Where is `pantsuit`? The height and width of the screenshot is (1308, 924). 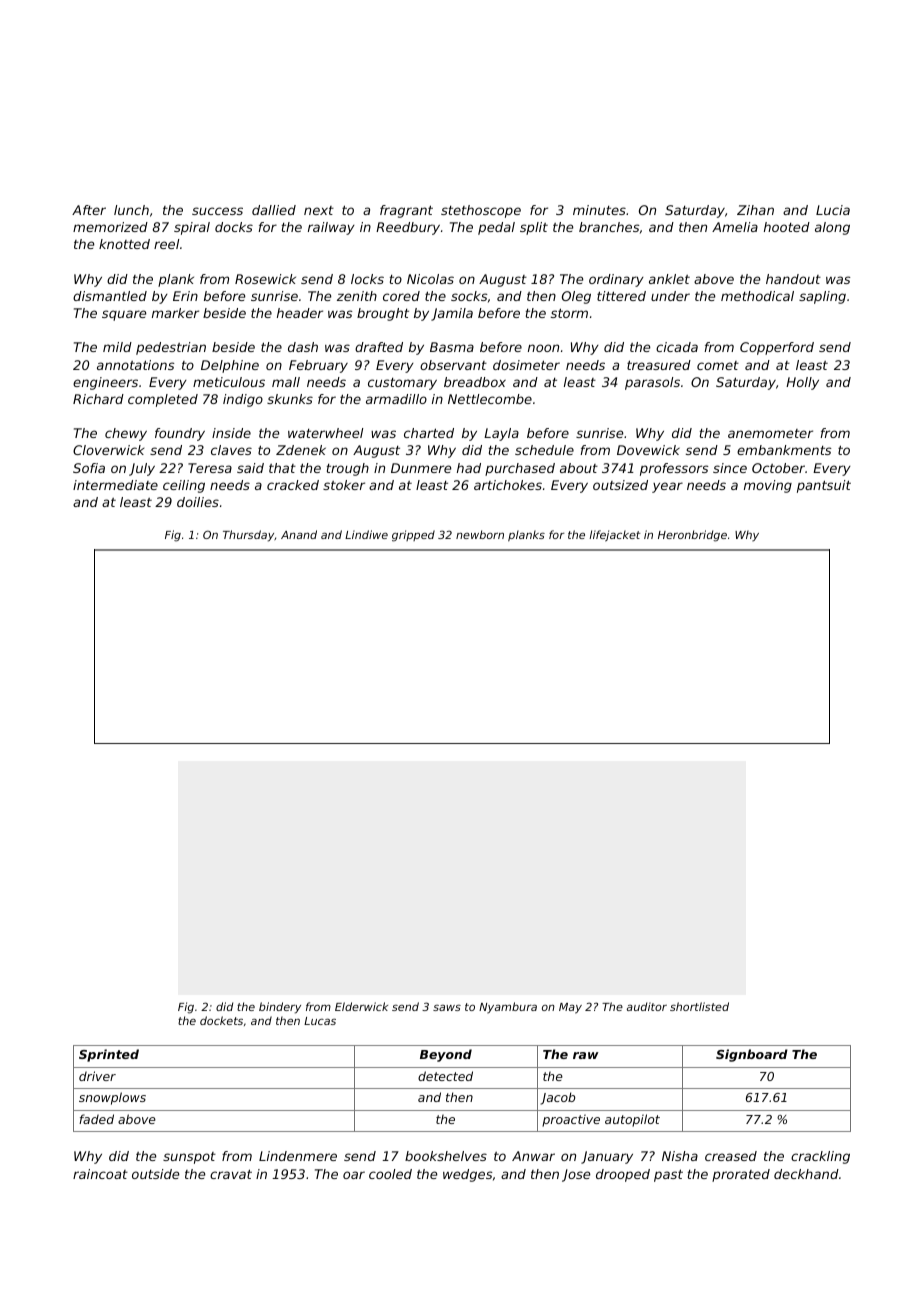
pantsuit is located at coordinates (824, 486).
